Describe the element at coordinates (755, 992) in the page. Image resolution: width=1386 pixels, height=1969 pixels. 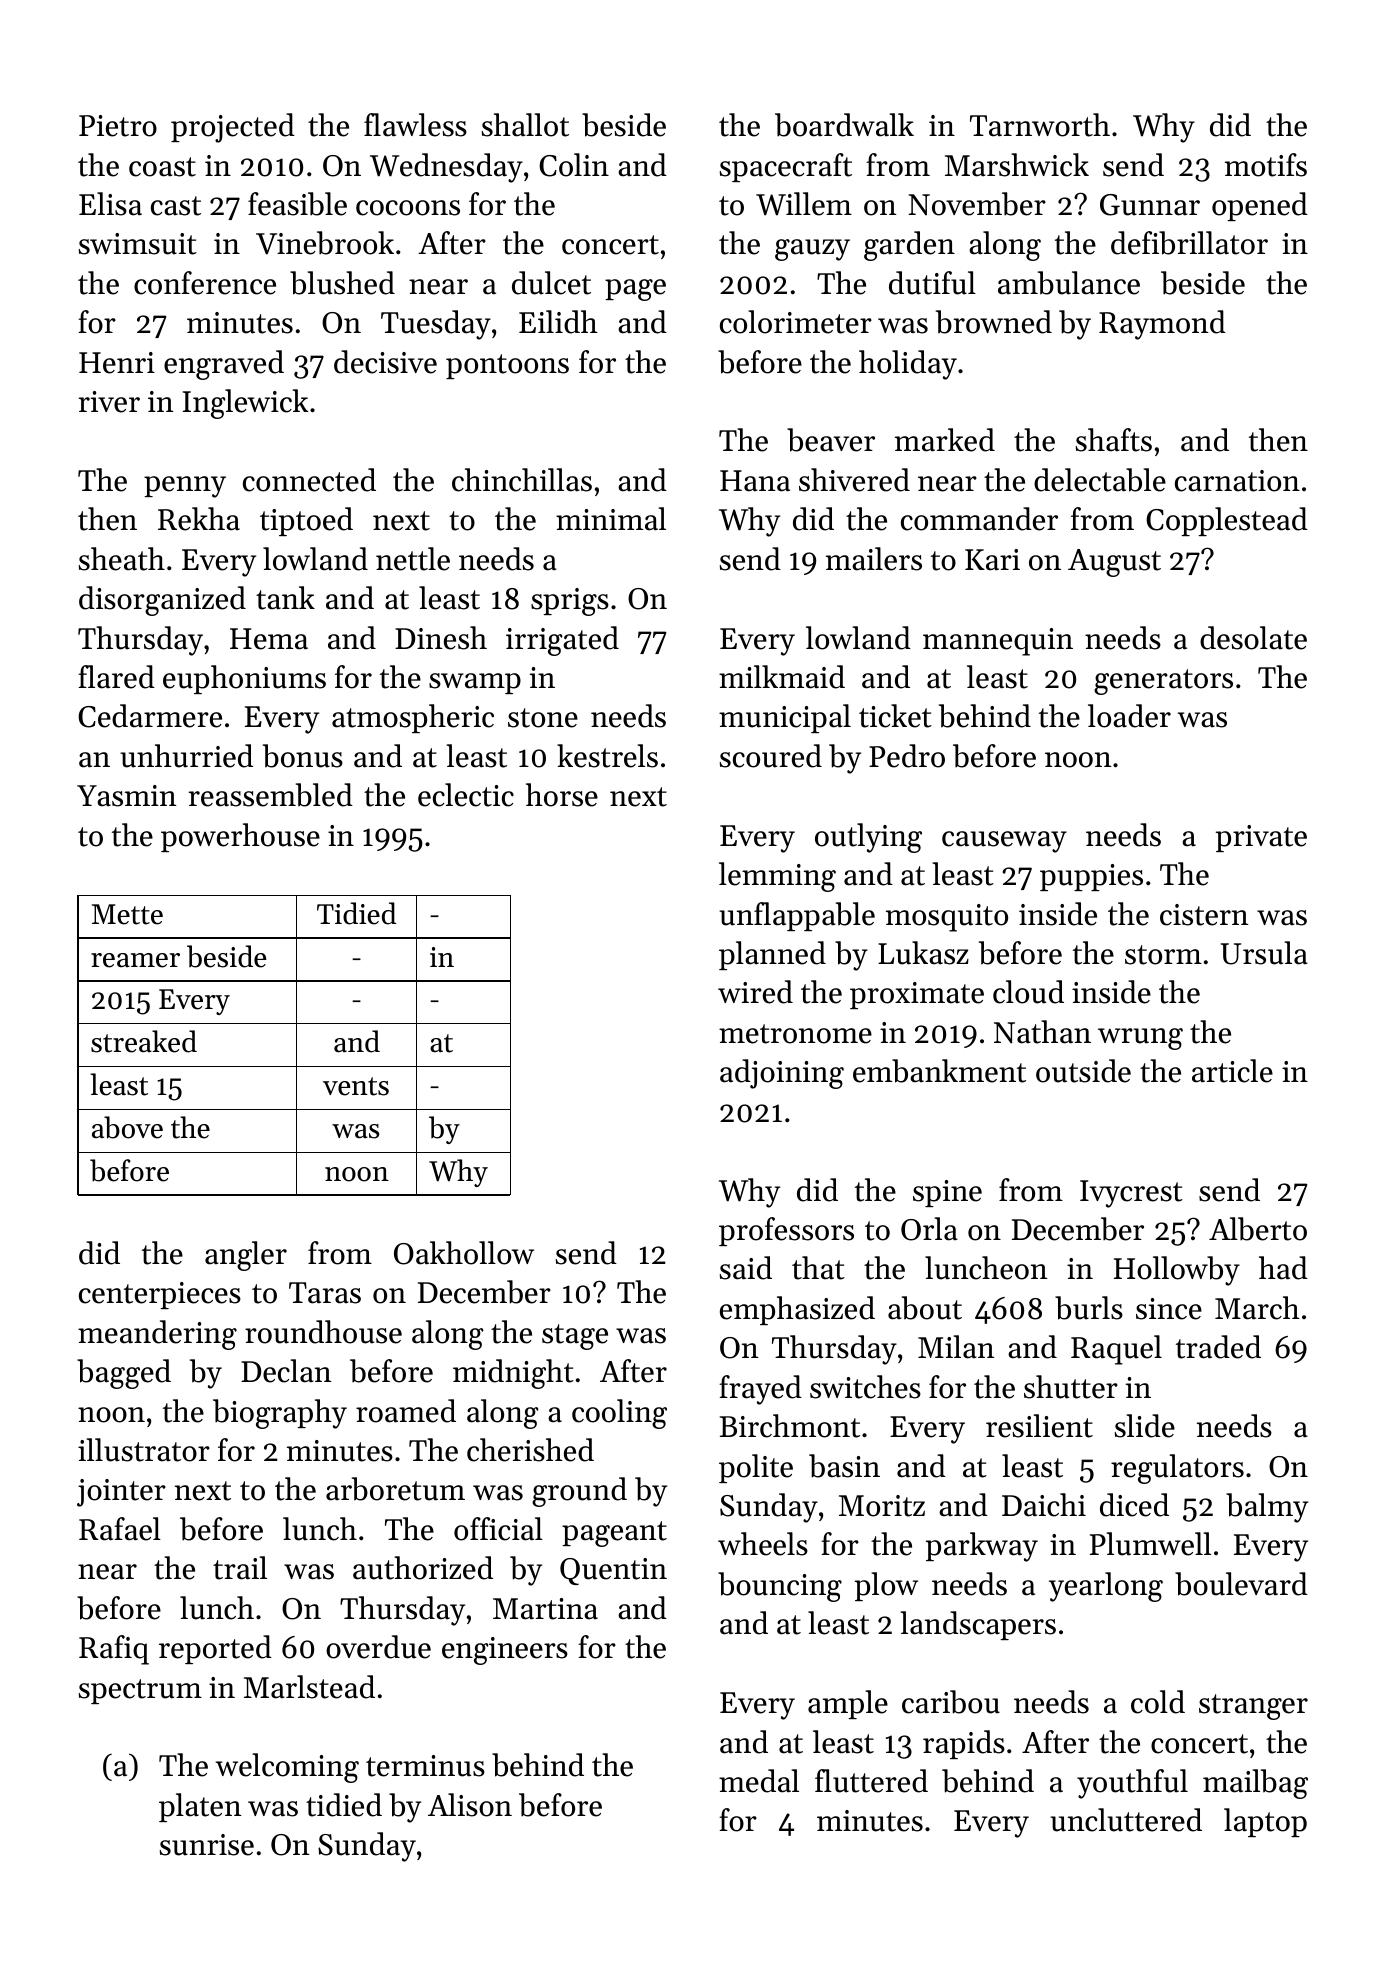
I see `wired` at that location.
